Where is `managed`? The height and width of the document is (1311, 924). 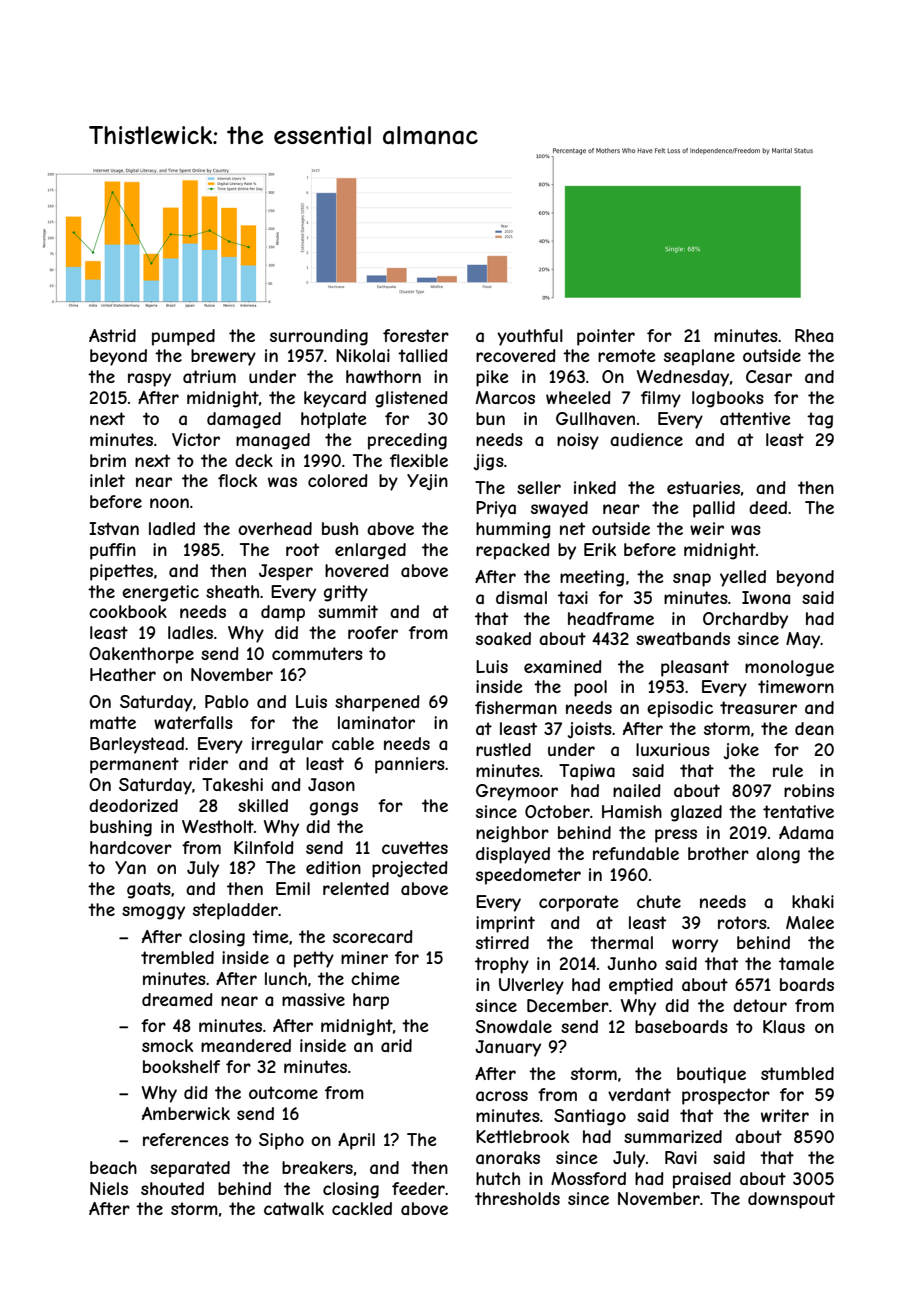 managed is located at coordinates (273, 441).
